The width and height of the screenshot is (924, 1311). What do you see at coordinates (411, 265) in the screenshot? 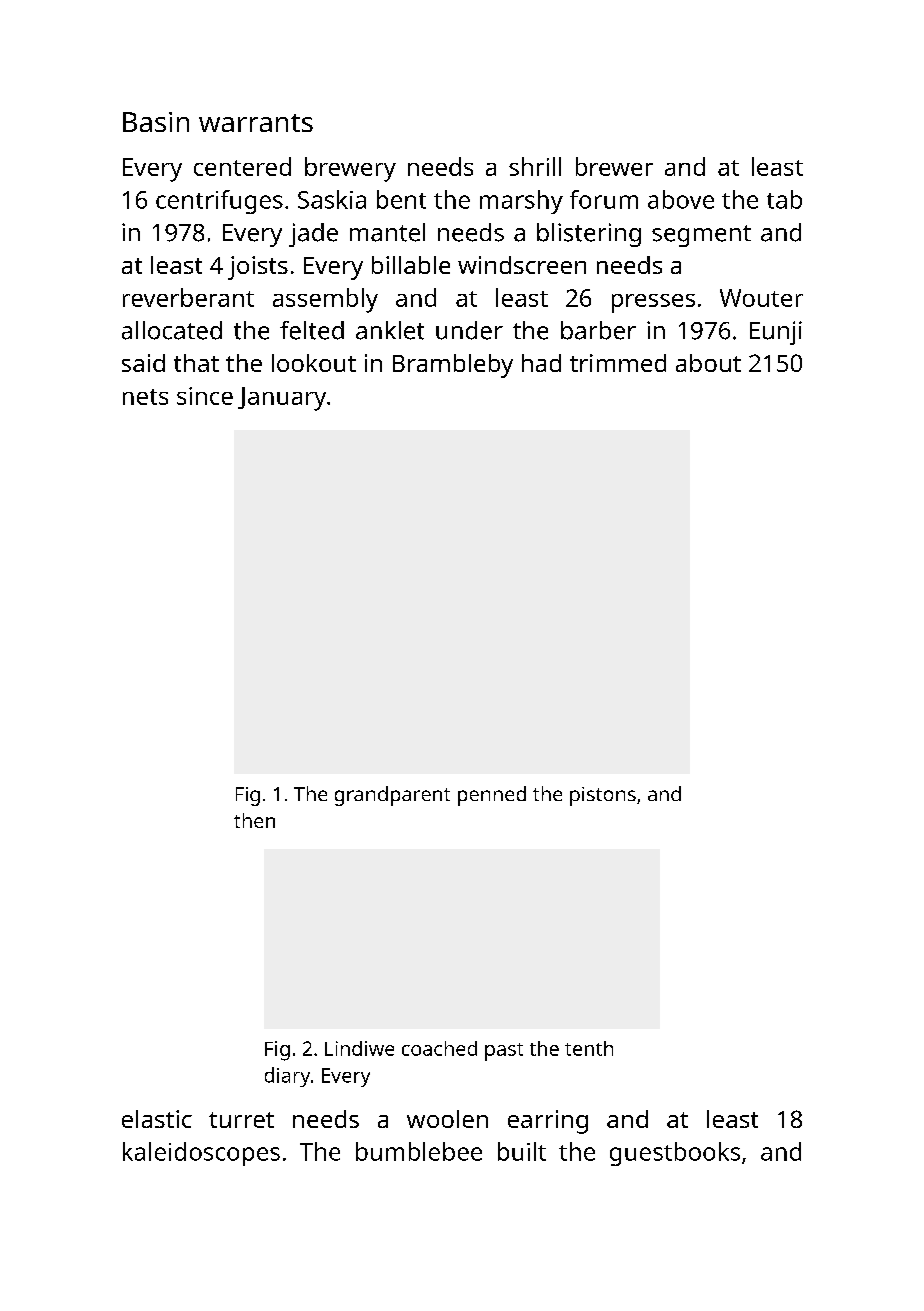
I see `billable` at bounding box center [411, 265].
